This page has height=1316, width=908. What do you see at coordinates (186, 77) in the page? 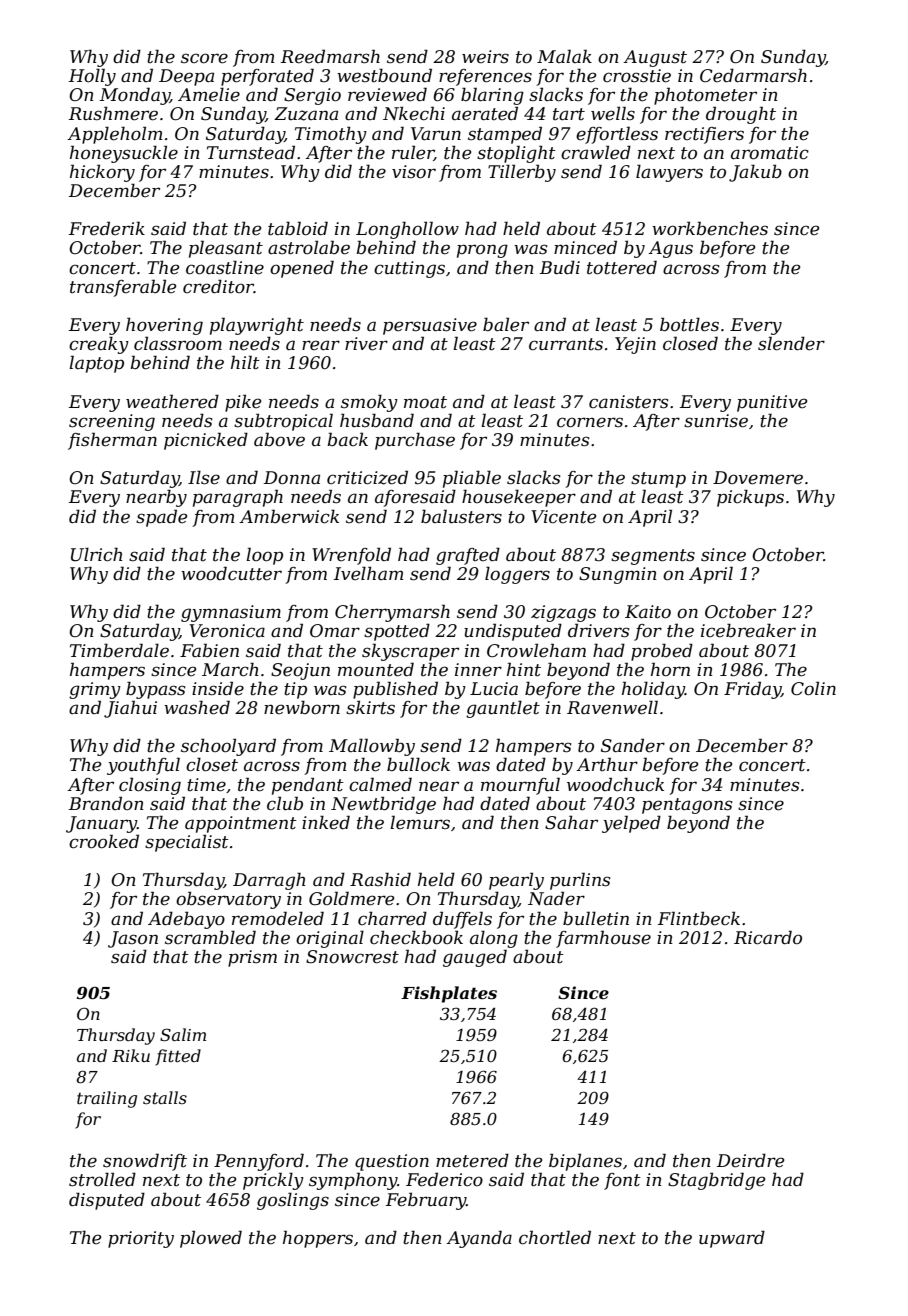
I see `Deepa` at bounding box center [186, 77].
